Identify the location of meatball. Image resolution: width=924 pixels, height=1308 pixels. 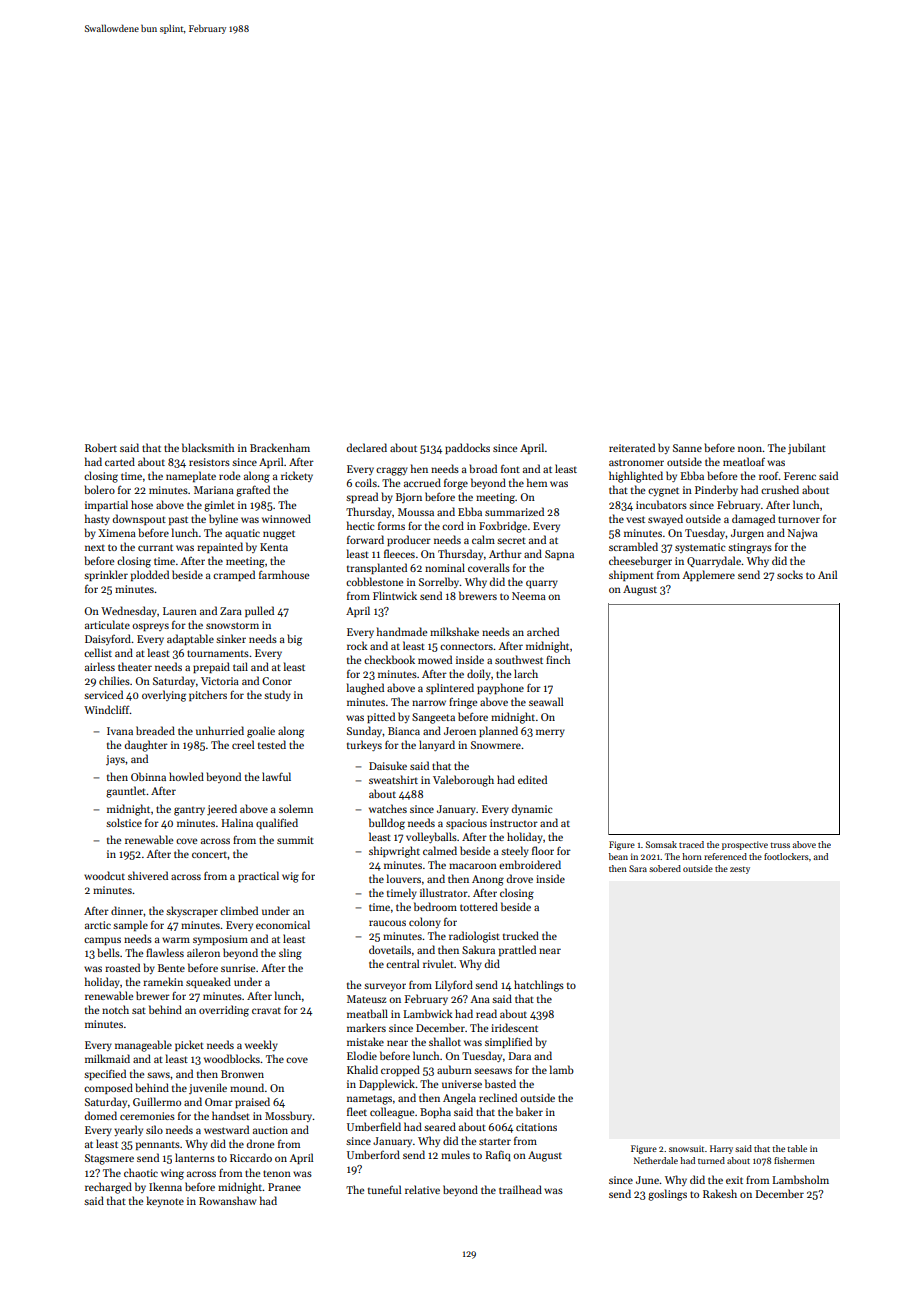
(367, 1013).
